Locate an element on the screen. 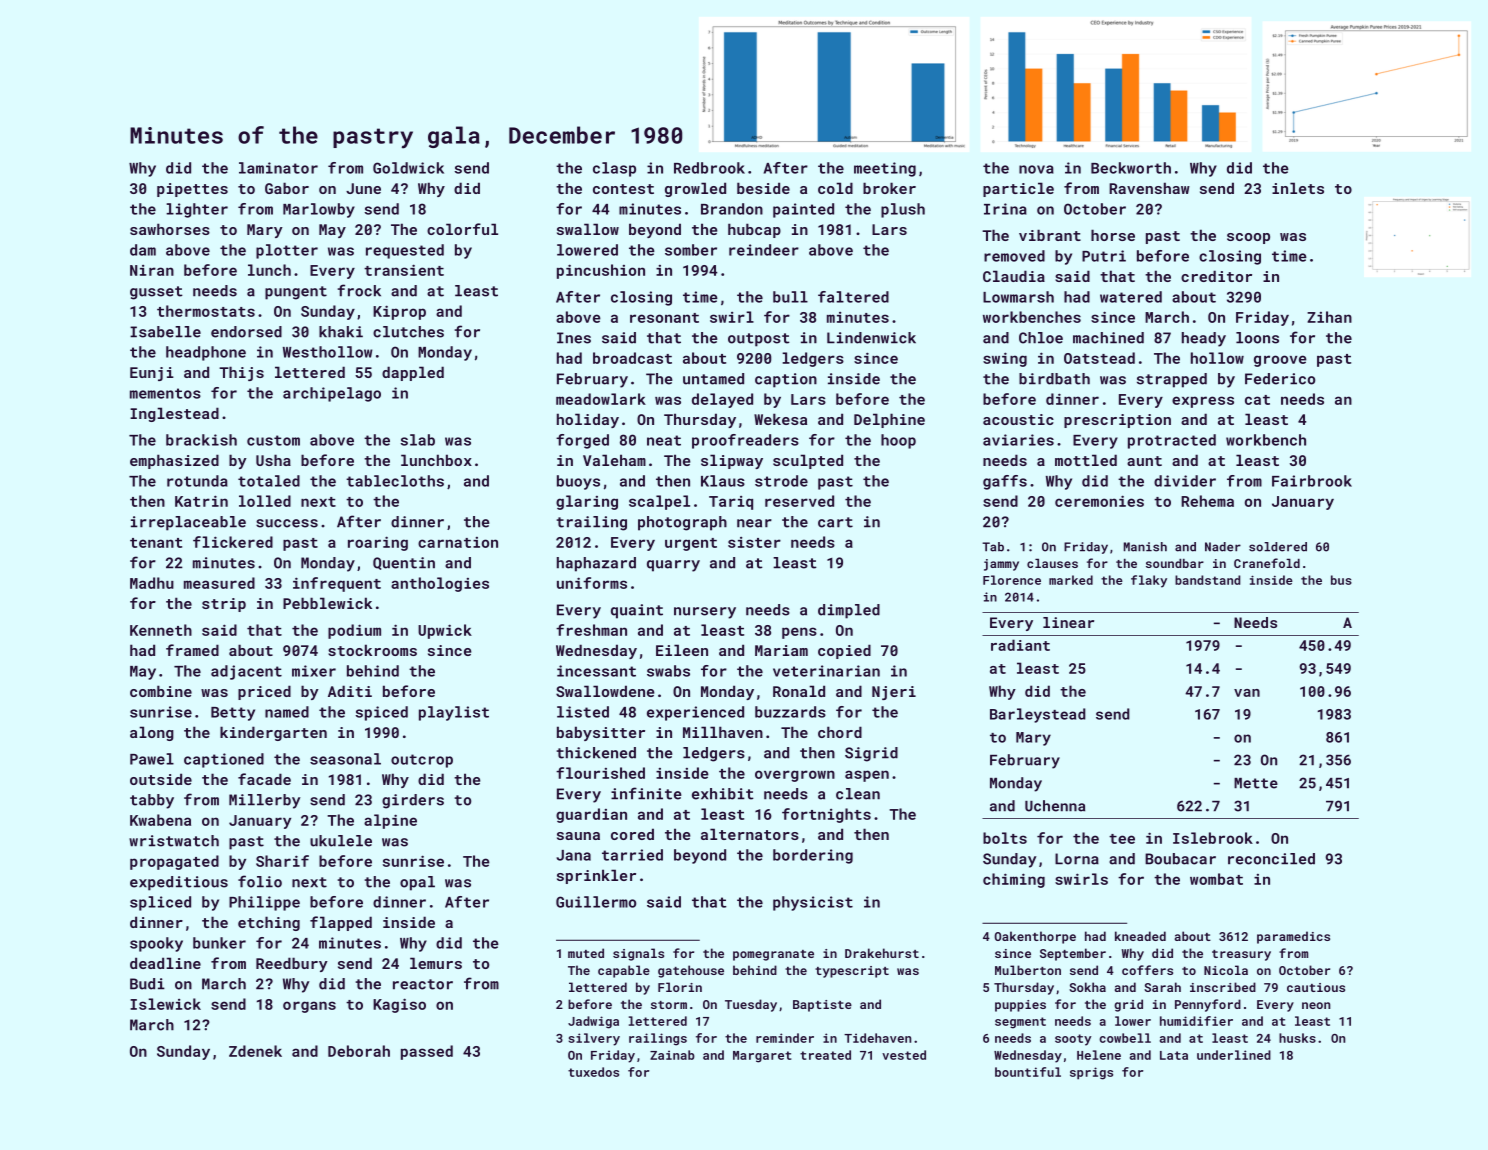 Image resolution: width=1488 pixels, height=1150 pixels. Beckworth is located at coordinates (1131, 168).
